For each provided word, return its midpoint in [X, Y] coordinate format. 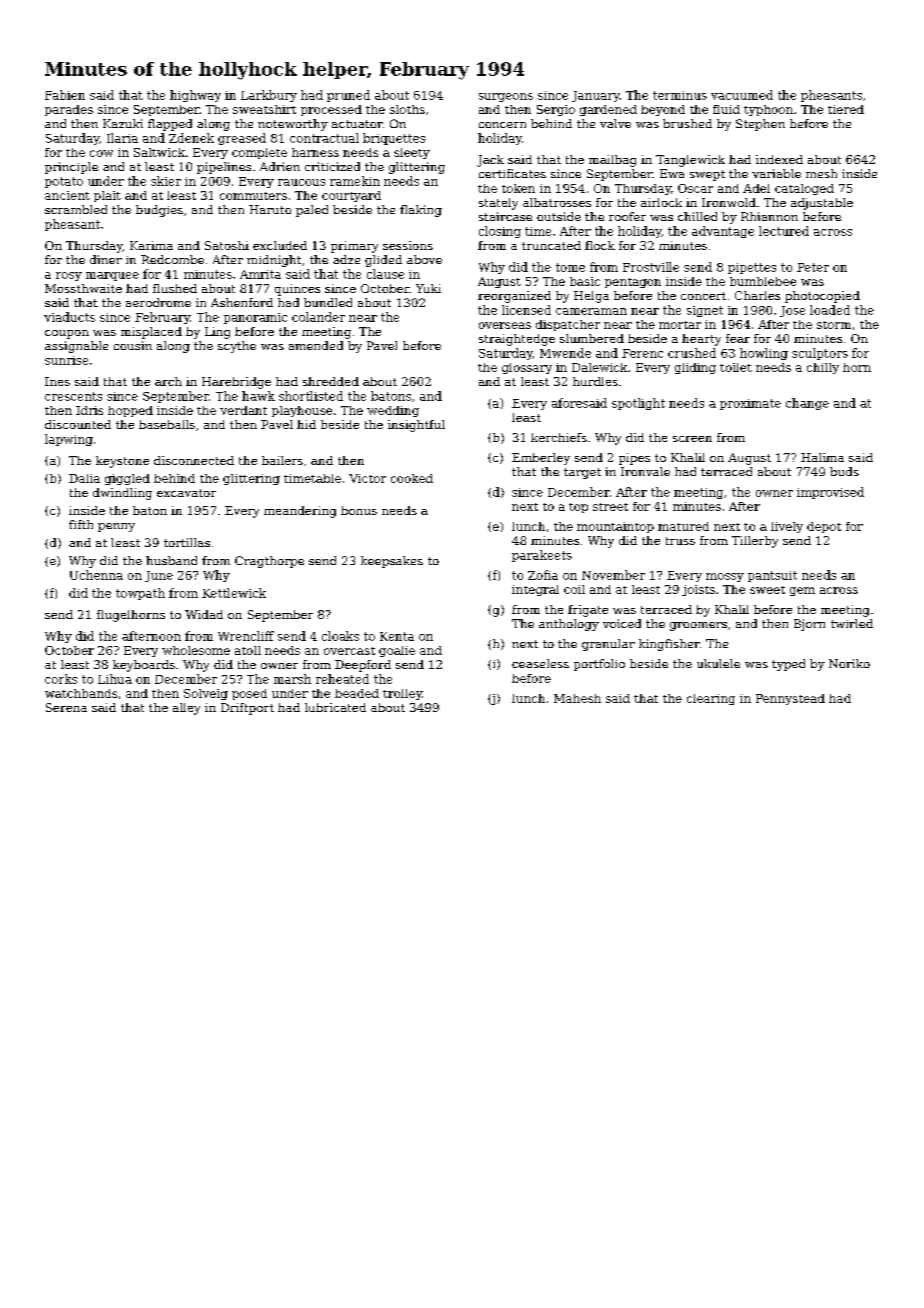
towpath [140, 594]
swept [707, 175]
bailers [282, 460]
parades [69, 110]
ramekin [355, 181]
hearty [701, 340]
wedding [393, 411]
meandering [300, 512]
